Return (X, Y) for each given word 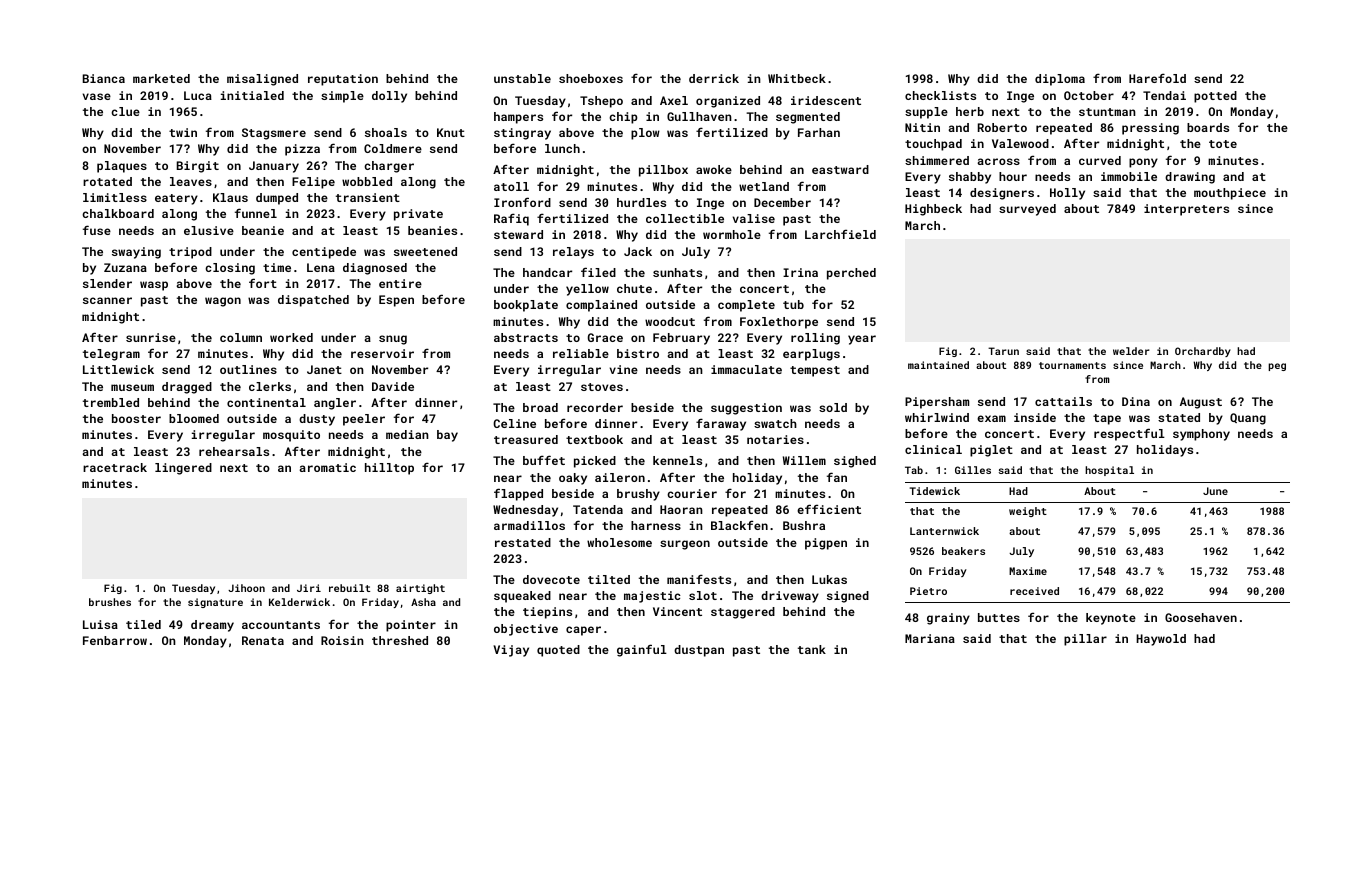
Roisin (342, 640)
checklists (940, 95)
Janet (324, 369)
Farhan (819, 132)
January (274, 167)
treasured (526, 439)
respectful (1129, 434)
